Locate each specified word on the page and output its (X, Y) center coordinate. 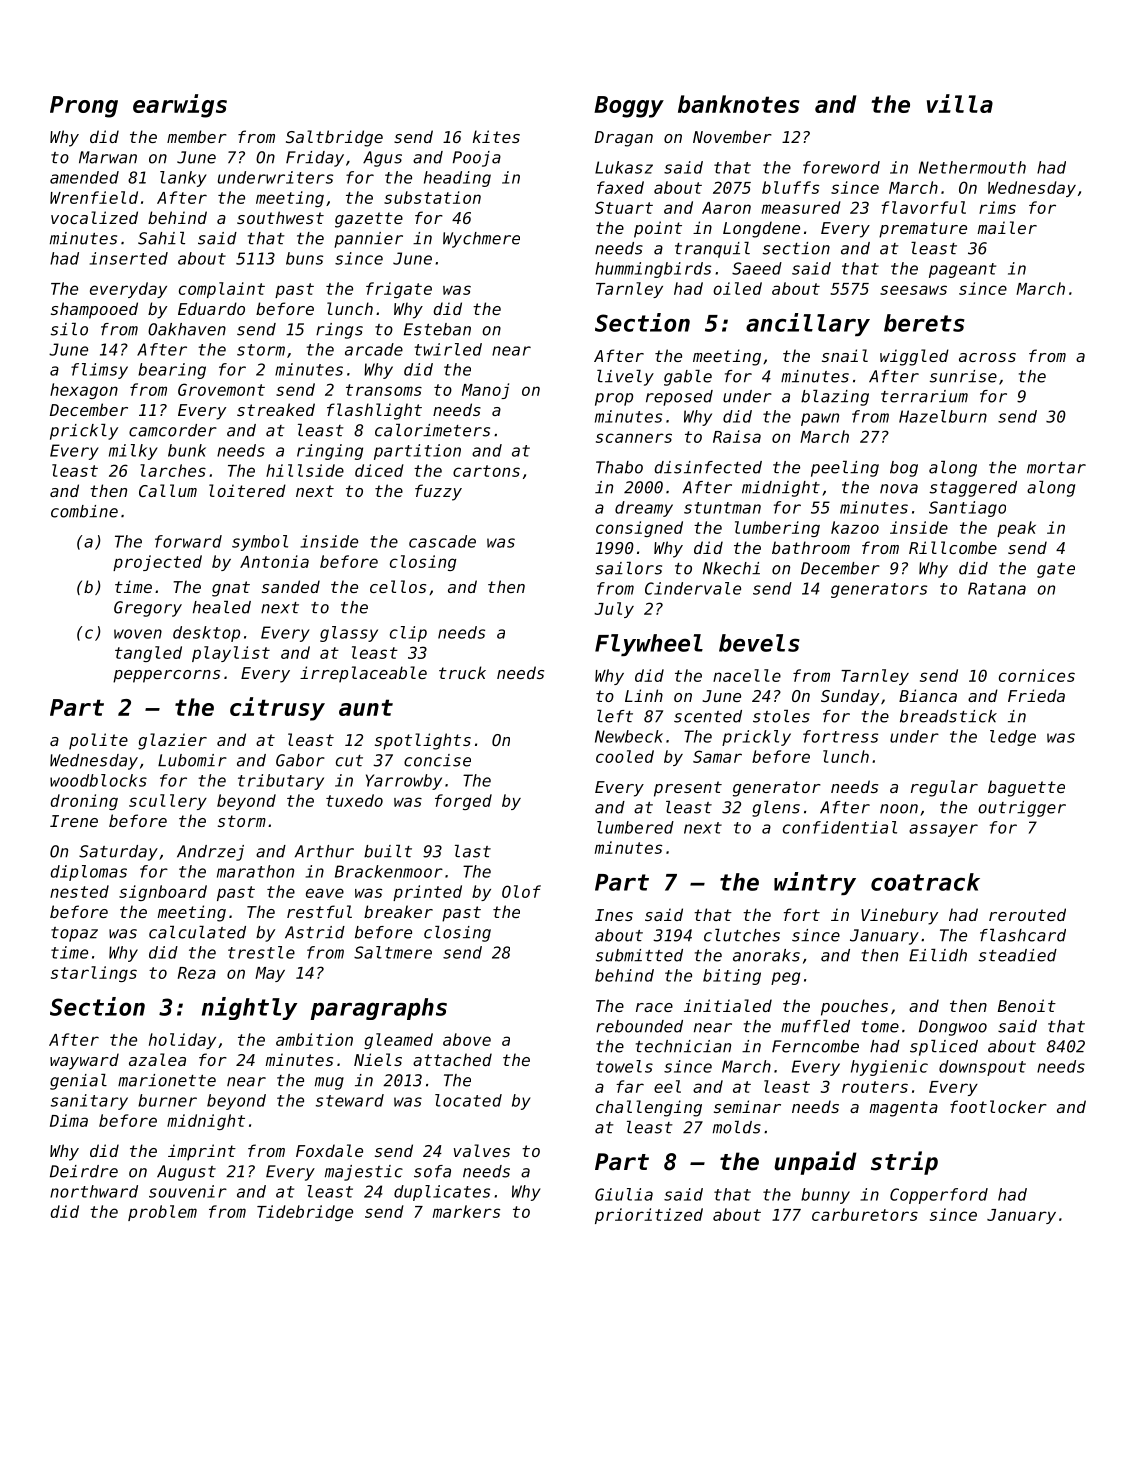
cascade (442, 541)
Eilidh (938, 955)
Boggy (629, 107)
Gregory (148, 609)
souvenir (188, 1191)
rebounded (639, 1026)
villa (960, 103)
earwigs (180, 106)
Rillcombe (953, 547)
